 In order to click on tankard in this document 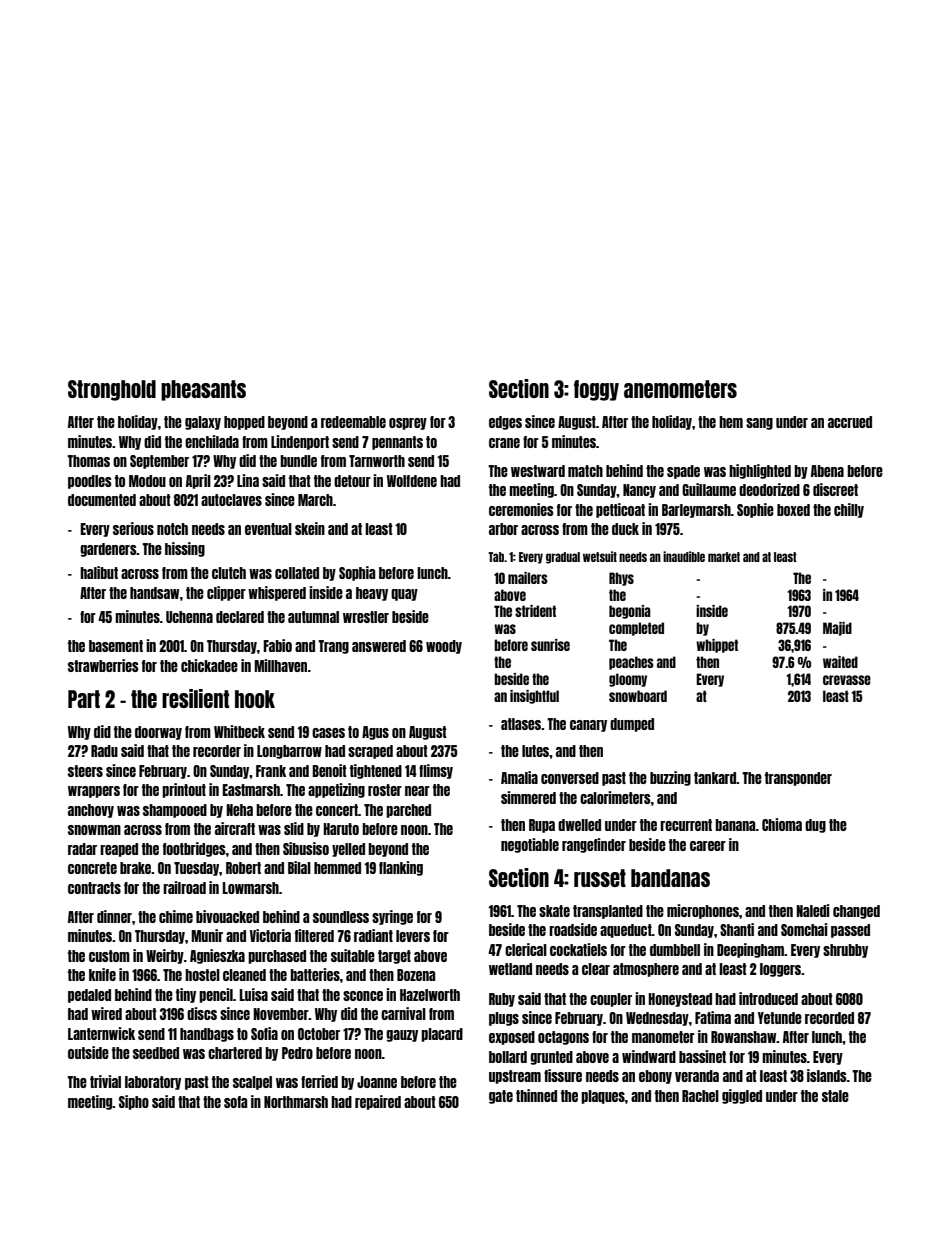, I will do `click(715, 778)`.
